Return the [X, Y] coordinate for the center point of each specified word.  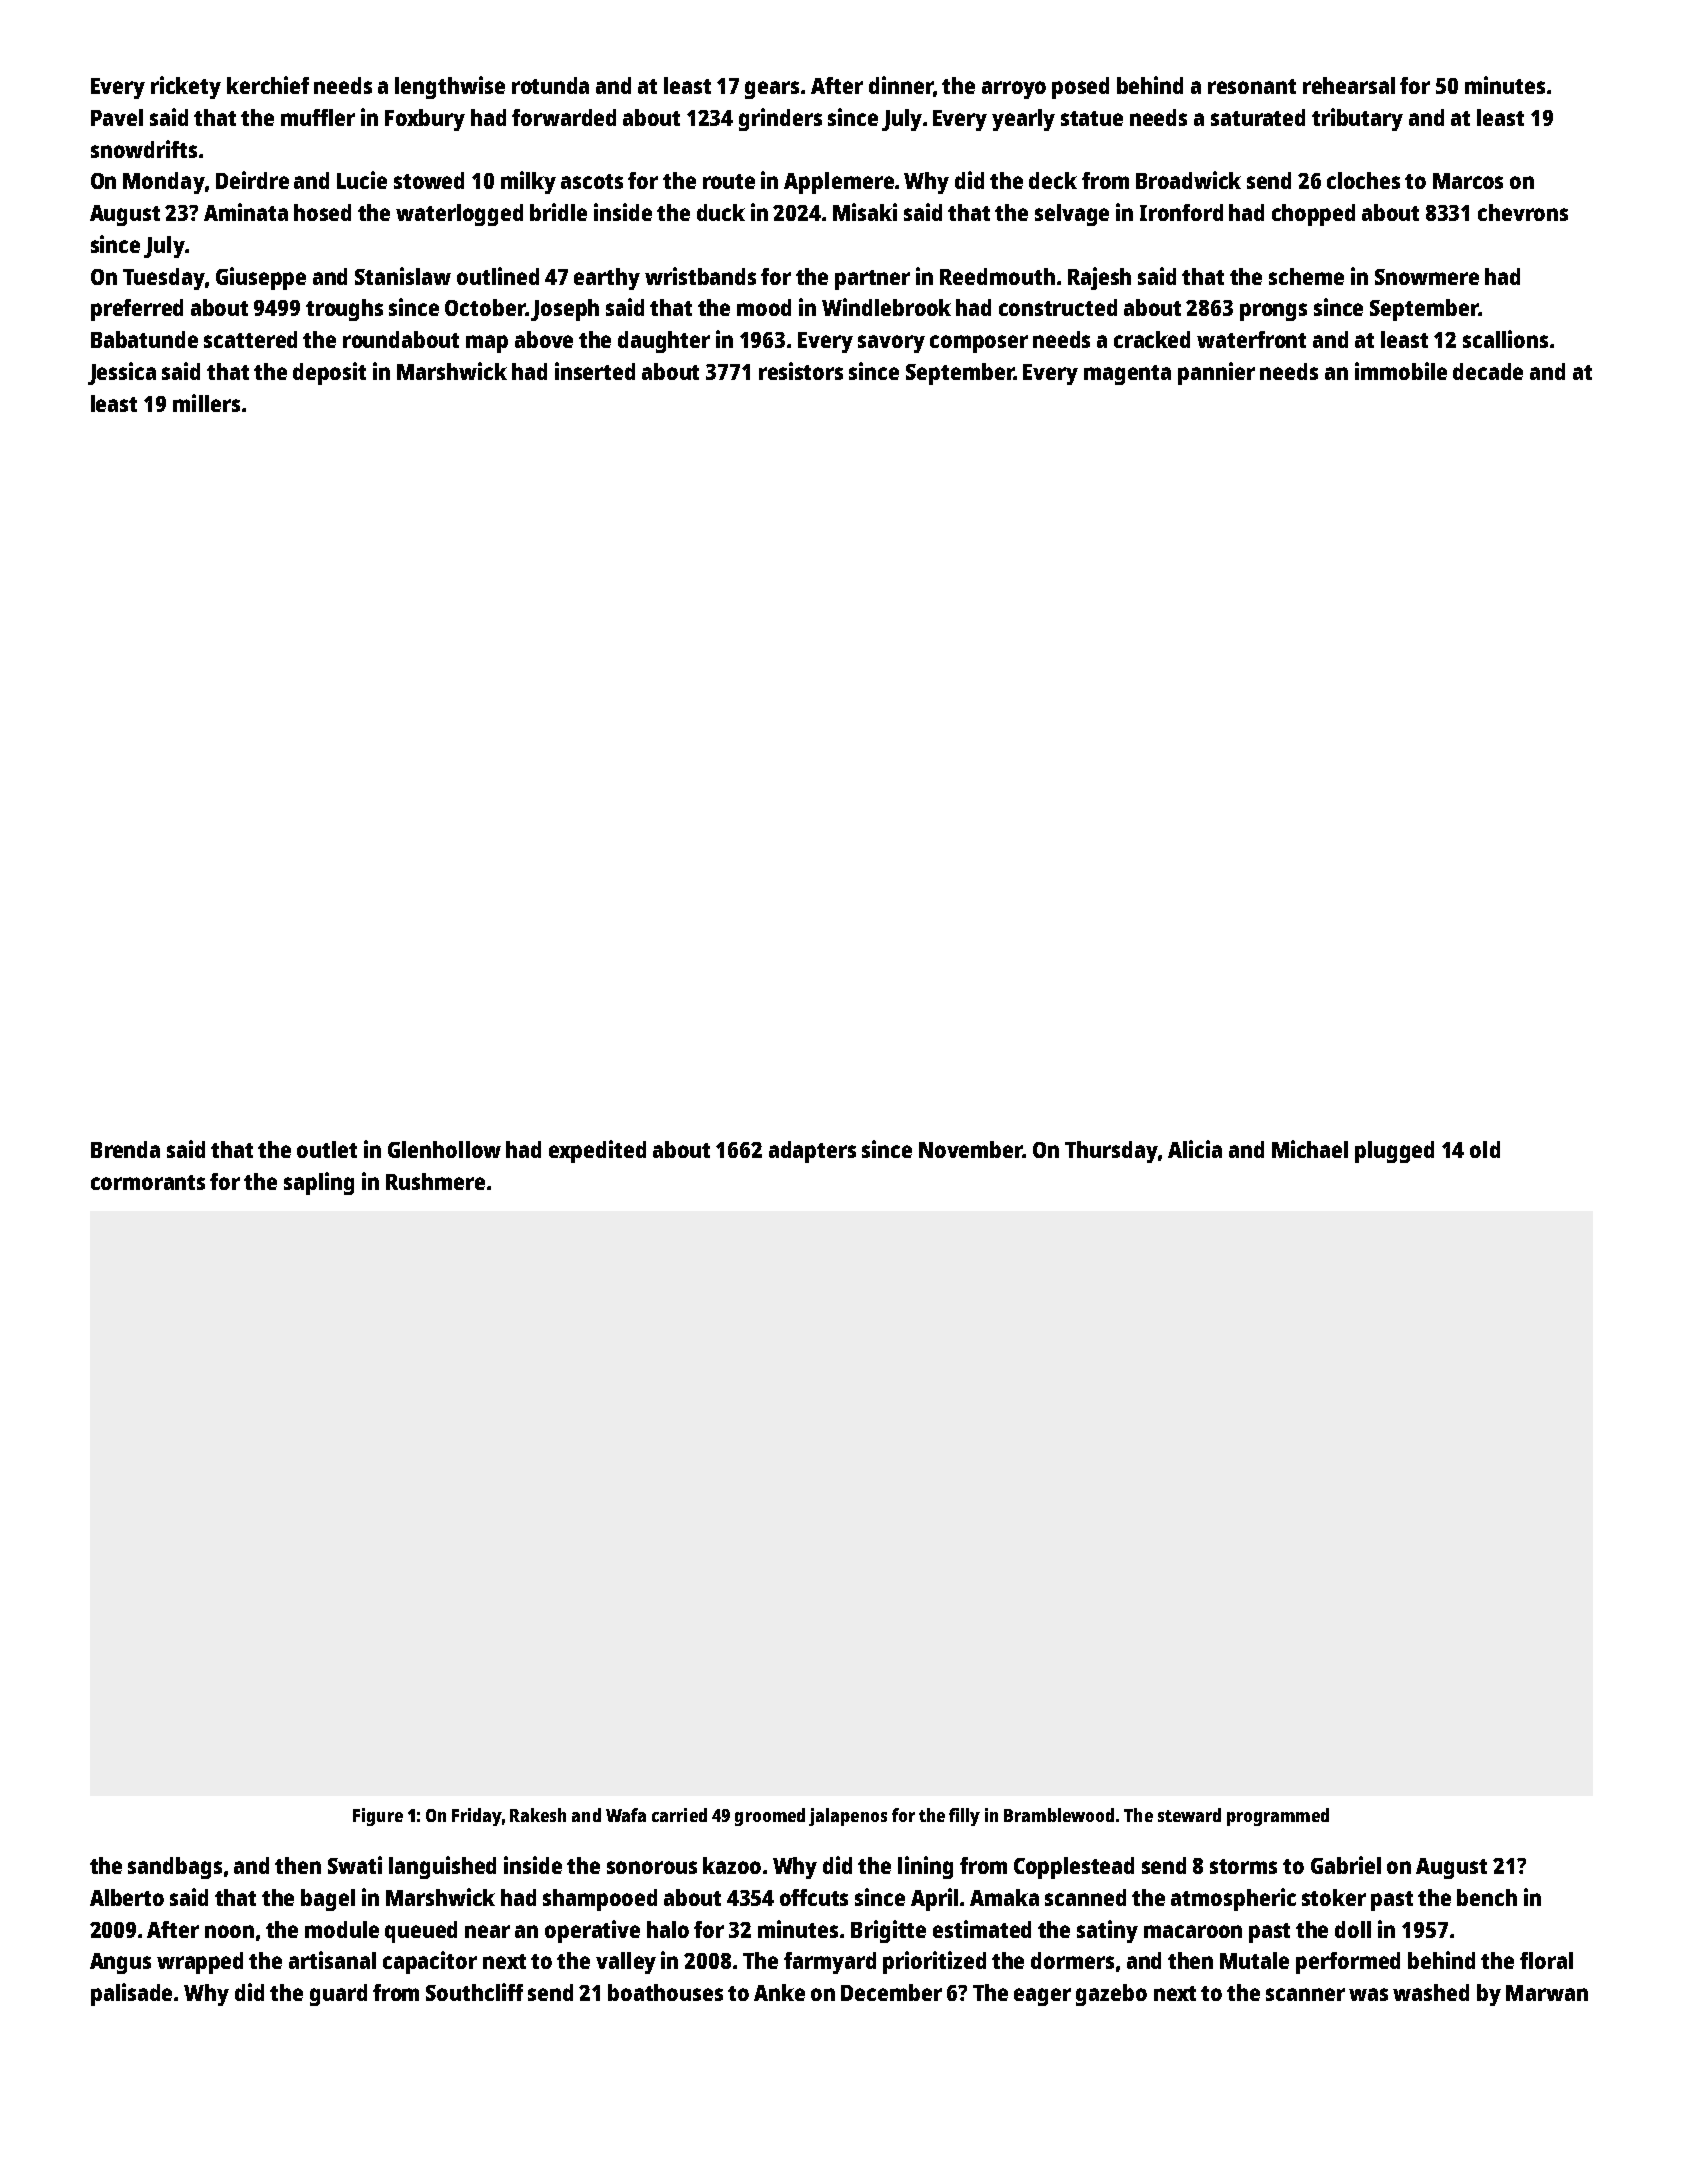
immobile [1401, 371]
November [971, 1149]
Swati [355, 1865]
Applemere [839, 183]
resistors [801, 371]
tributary [1357, 119]
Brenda [125, 1149]
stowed [429, 180]
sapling [319, 1183]
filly [964, 1817]
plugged [1394, 1152]
